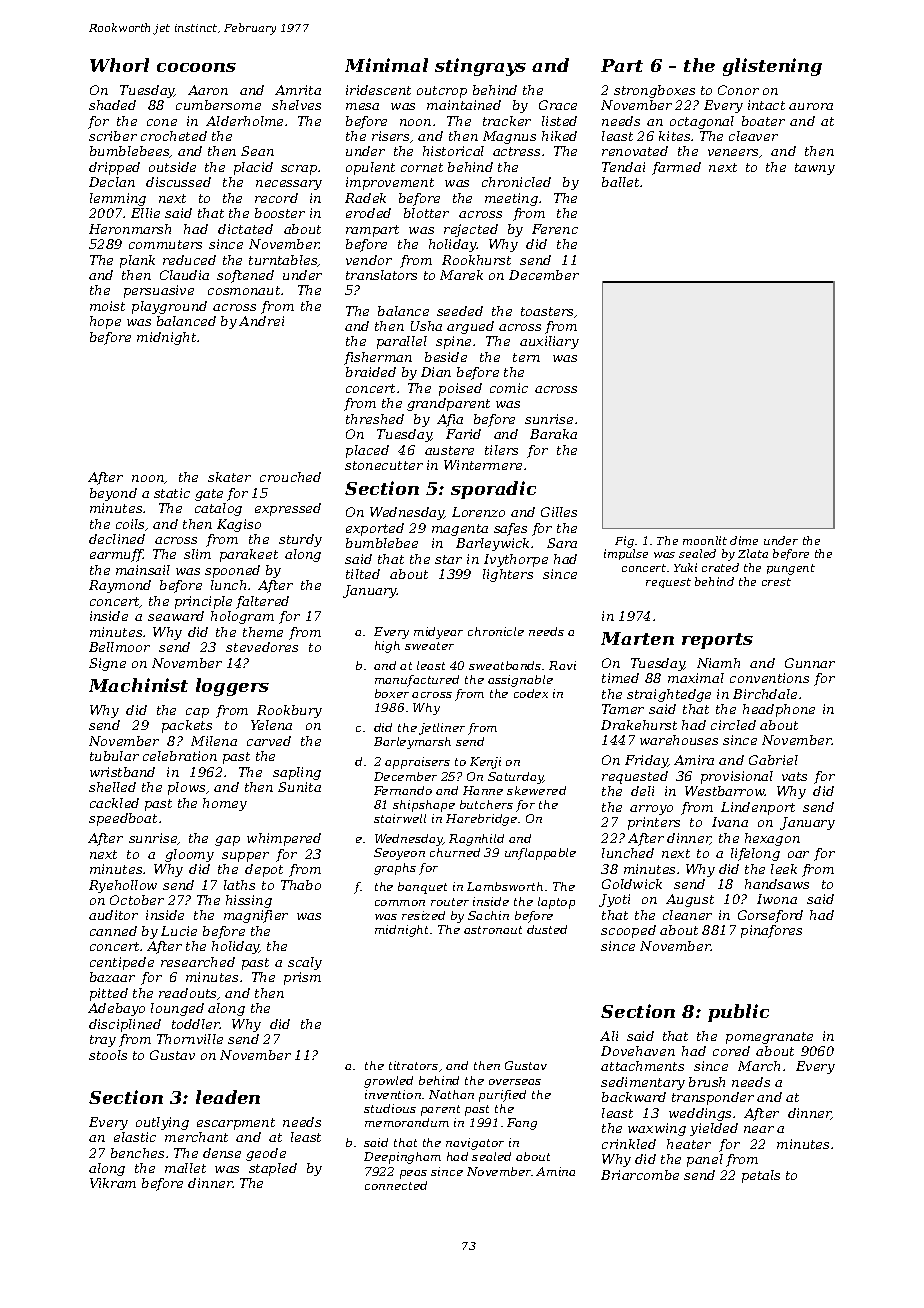 Image resolution: width=924 pixels, height=1308 pixels. Describe the element at coordinates (555, 1171) in the screenshot. I see `Amina` at that location.
